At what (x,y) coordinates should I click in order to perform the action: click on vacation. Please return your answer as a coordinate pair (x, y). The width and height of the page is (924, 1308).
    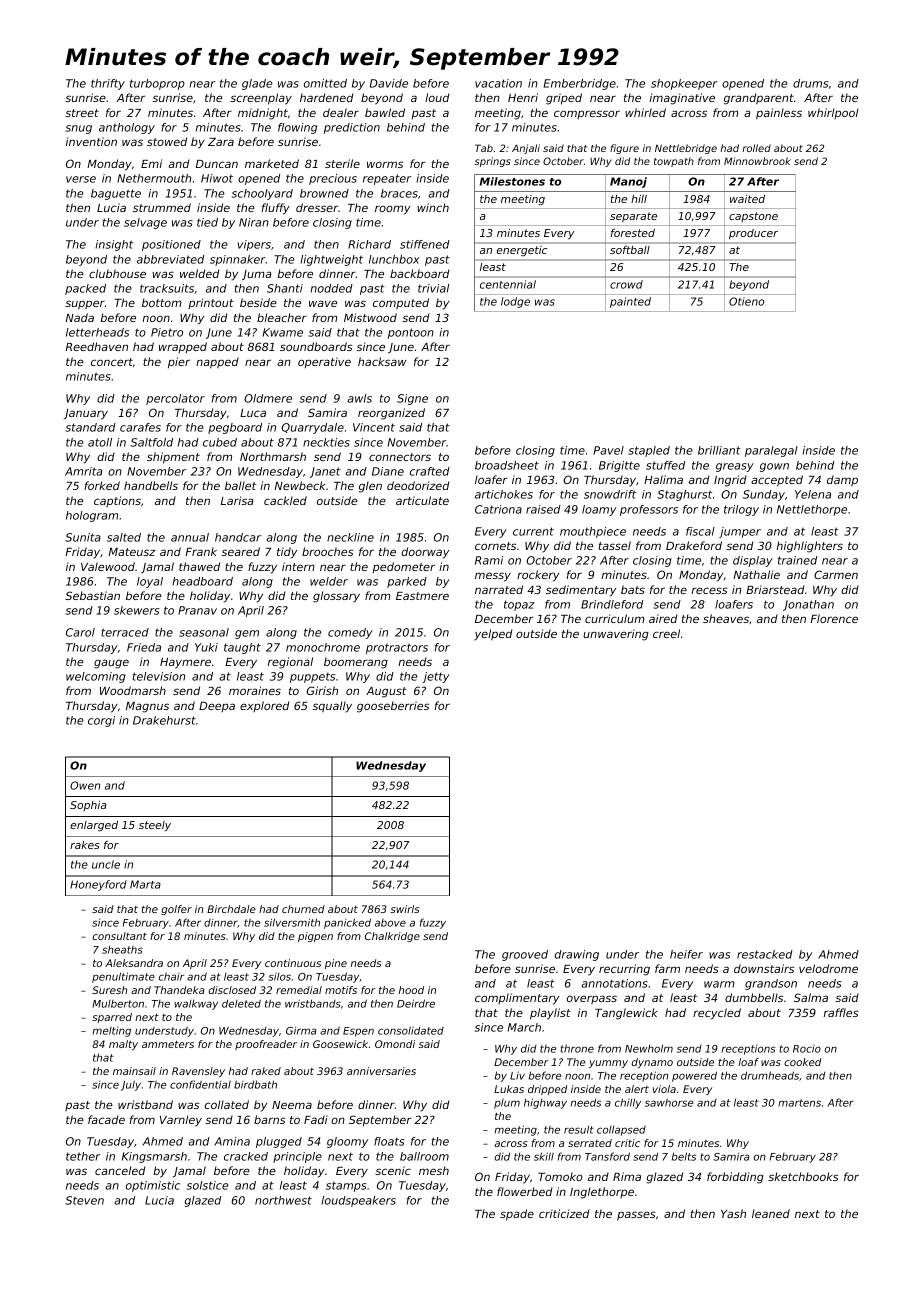
    Looking at the image, I should click on (498, 83).
